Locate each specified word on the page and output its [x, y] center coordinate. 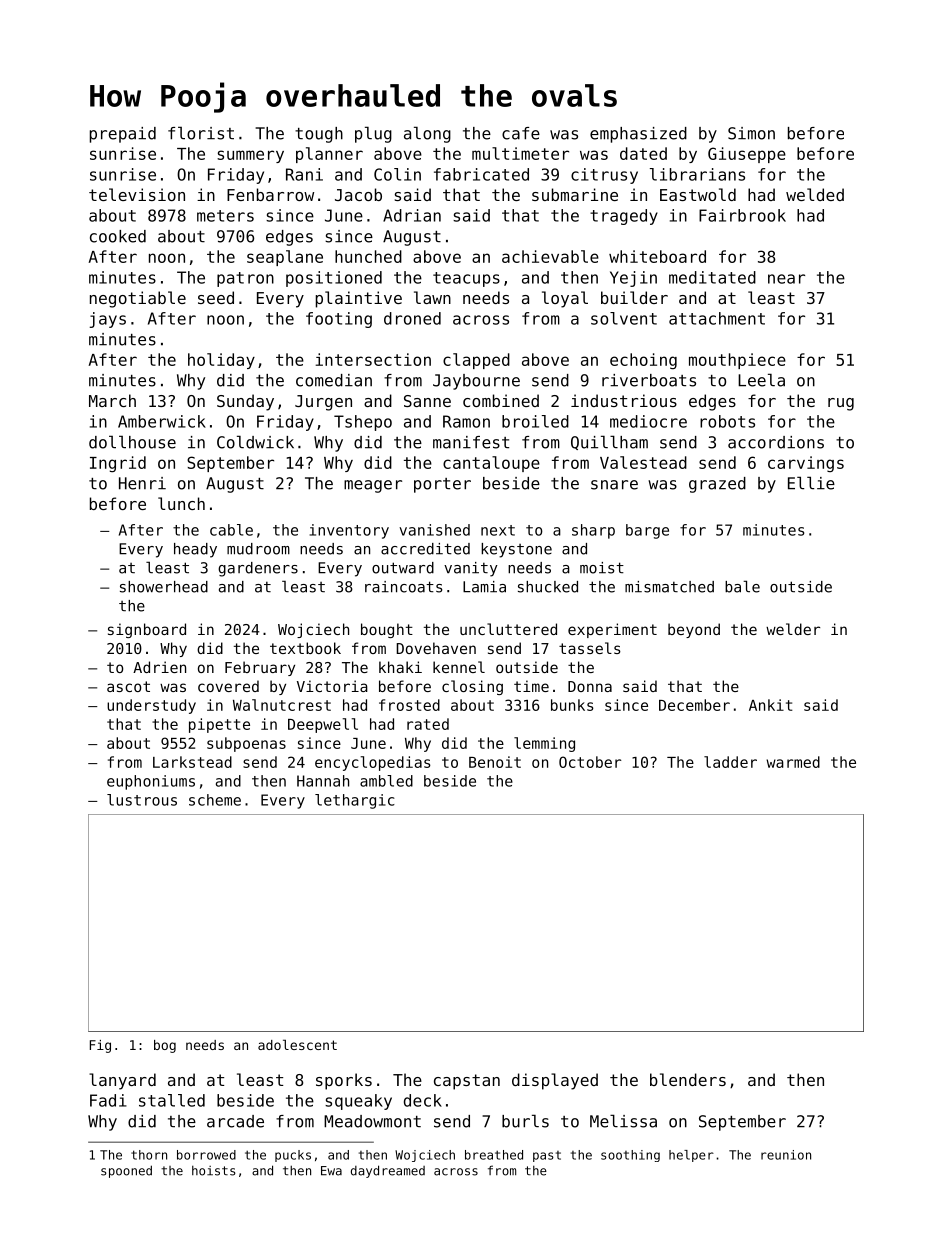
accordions [776, 442]
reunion [786, 1155]
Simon [751, 133]
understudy [151, 706]
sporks [344, 1081]
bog [165, 1046]
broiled [535, 421]
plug [373, 134]
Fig [100, 1046]
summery [250, 156]
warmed [793, 762]
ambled [386, 781]
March [112, 400]
